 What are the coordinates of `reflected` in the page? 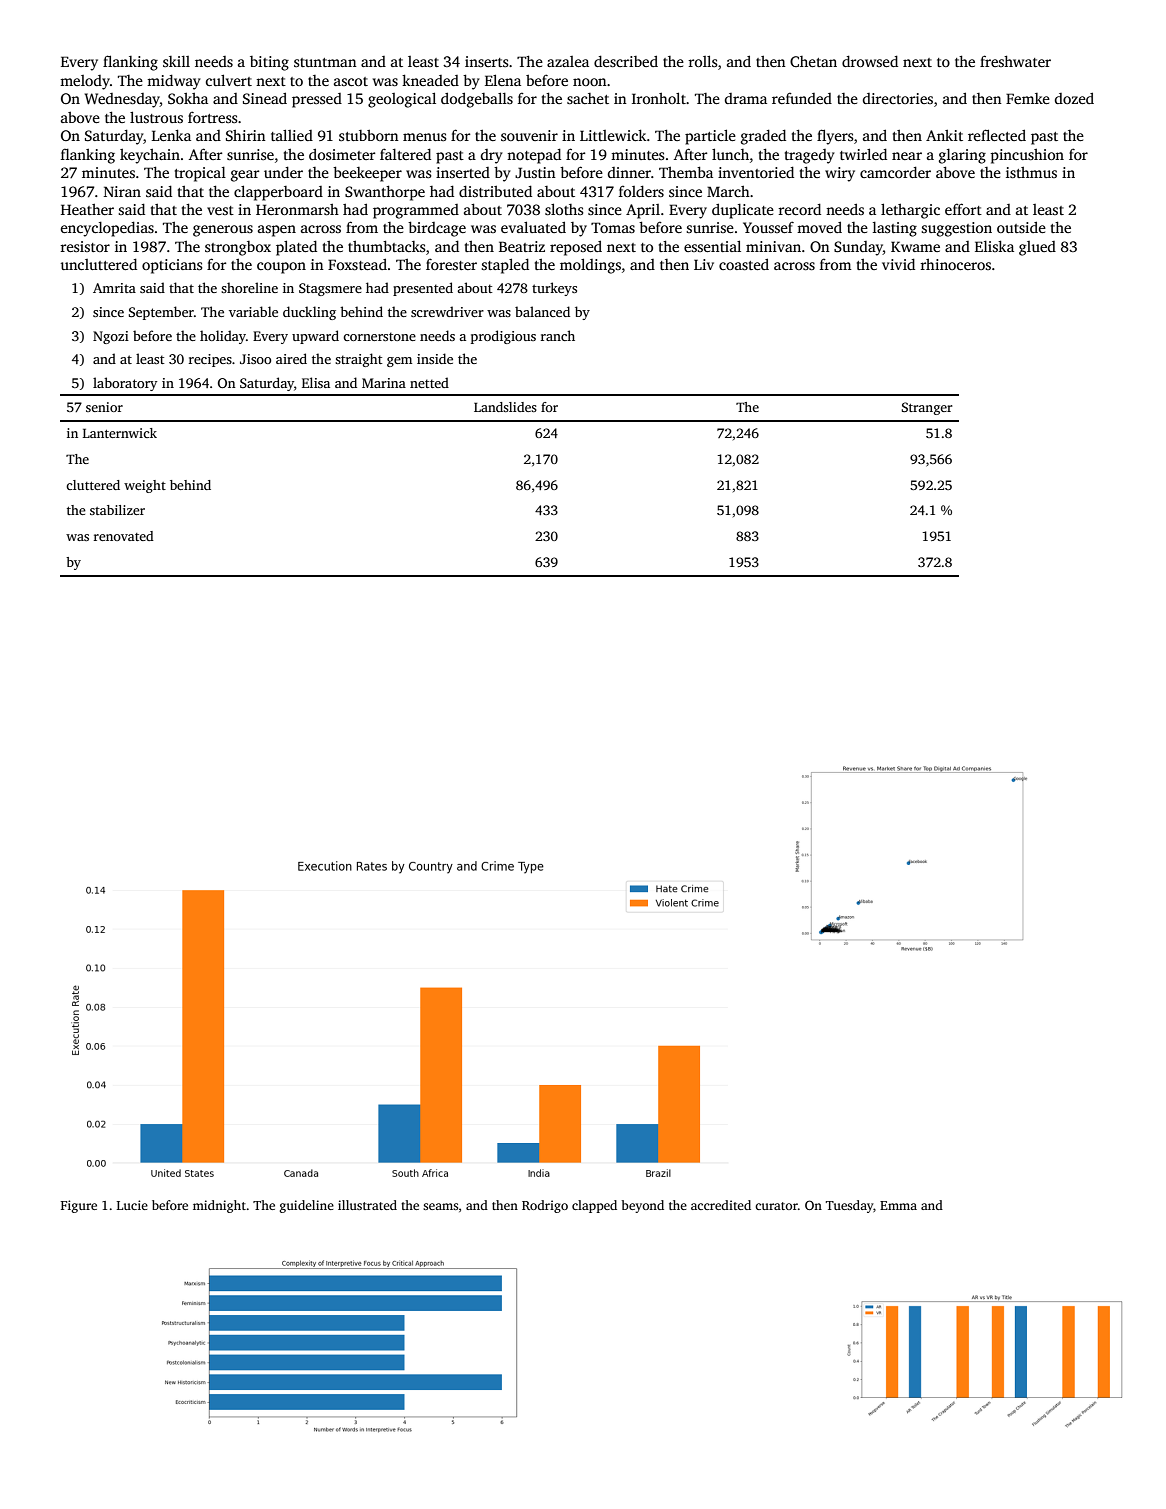 It's located at (997, 135).
